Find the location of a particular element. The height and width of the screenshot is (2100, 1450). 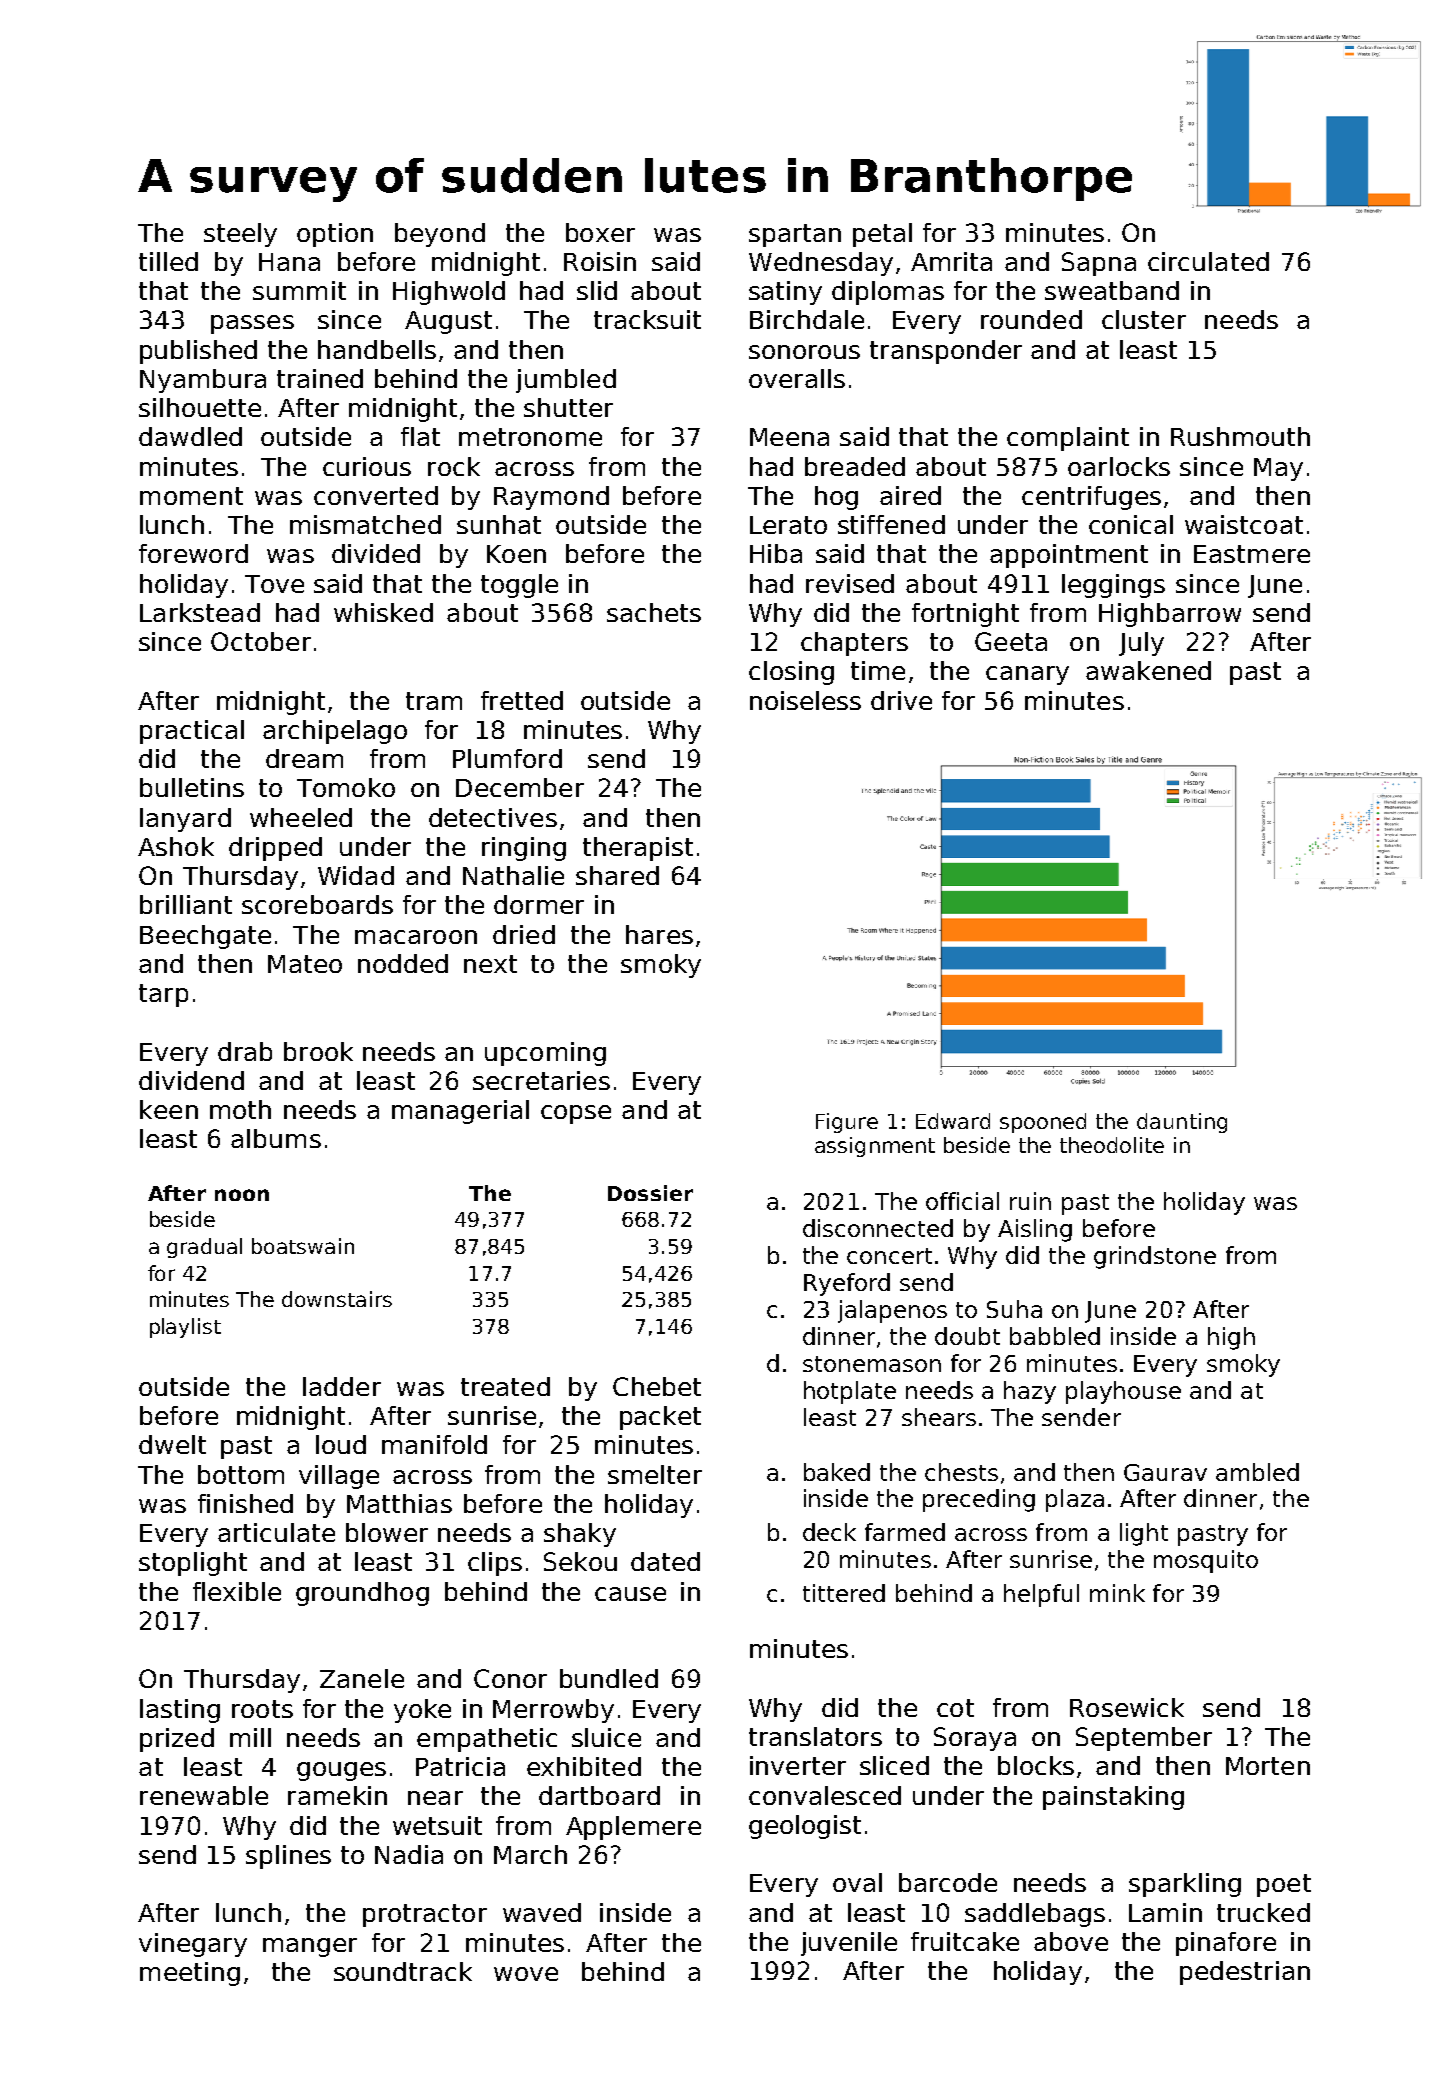

dwelt is located at coordinates (172, 1444).
